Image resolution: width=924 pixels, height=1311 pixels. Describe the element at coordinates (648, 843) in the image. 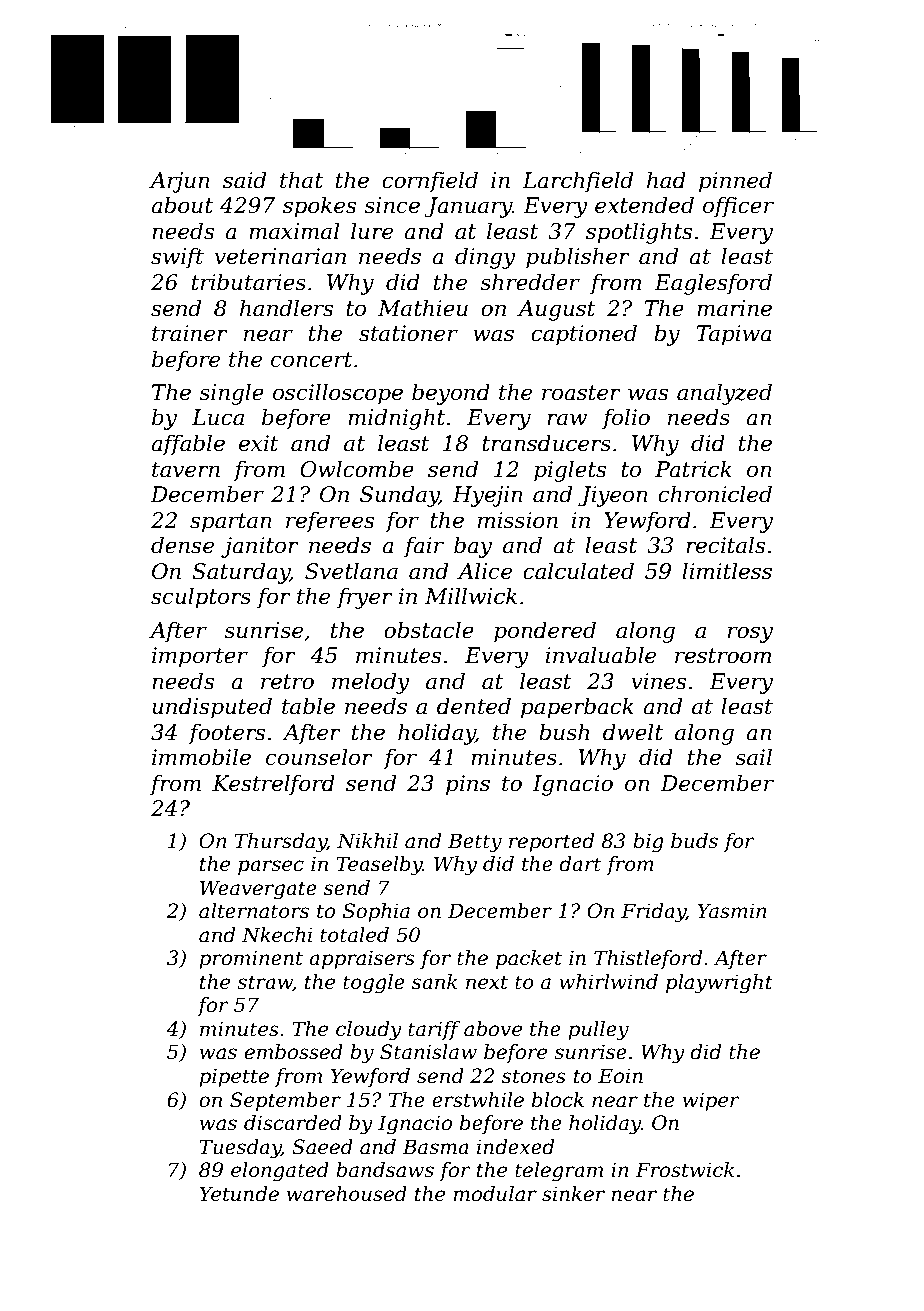

I see `big` at that location.
